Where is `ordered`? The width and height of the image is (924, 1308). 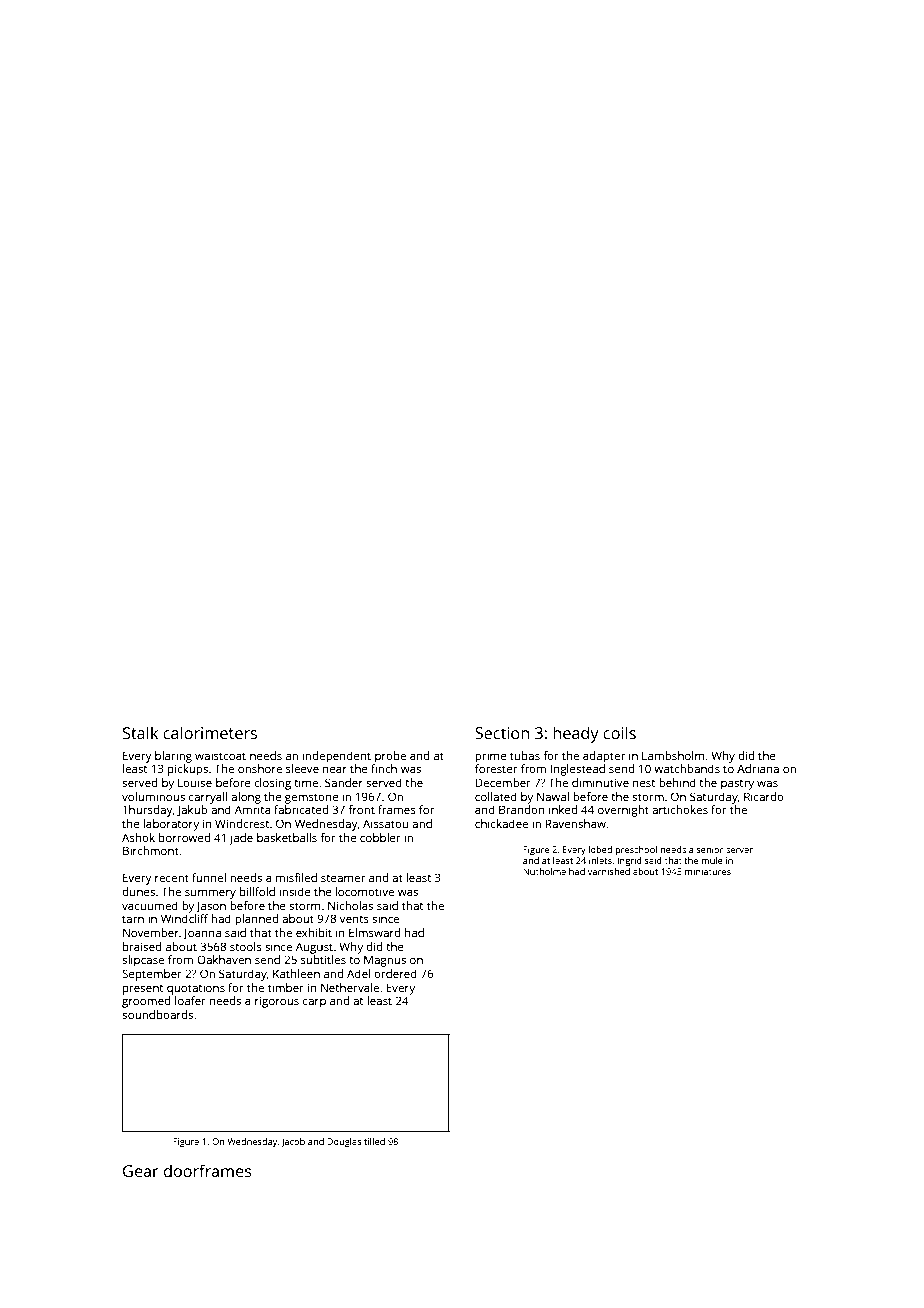
ordered is located at coordinates (395, 973).
